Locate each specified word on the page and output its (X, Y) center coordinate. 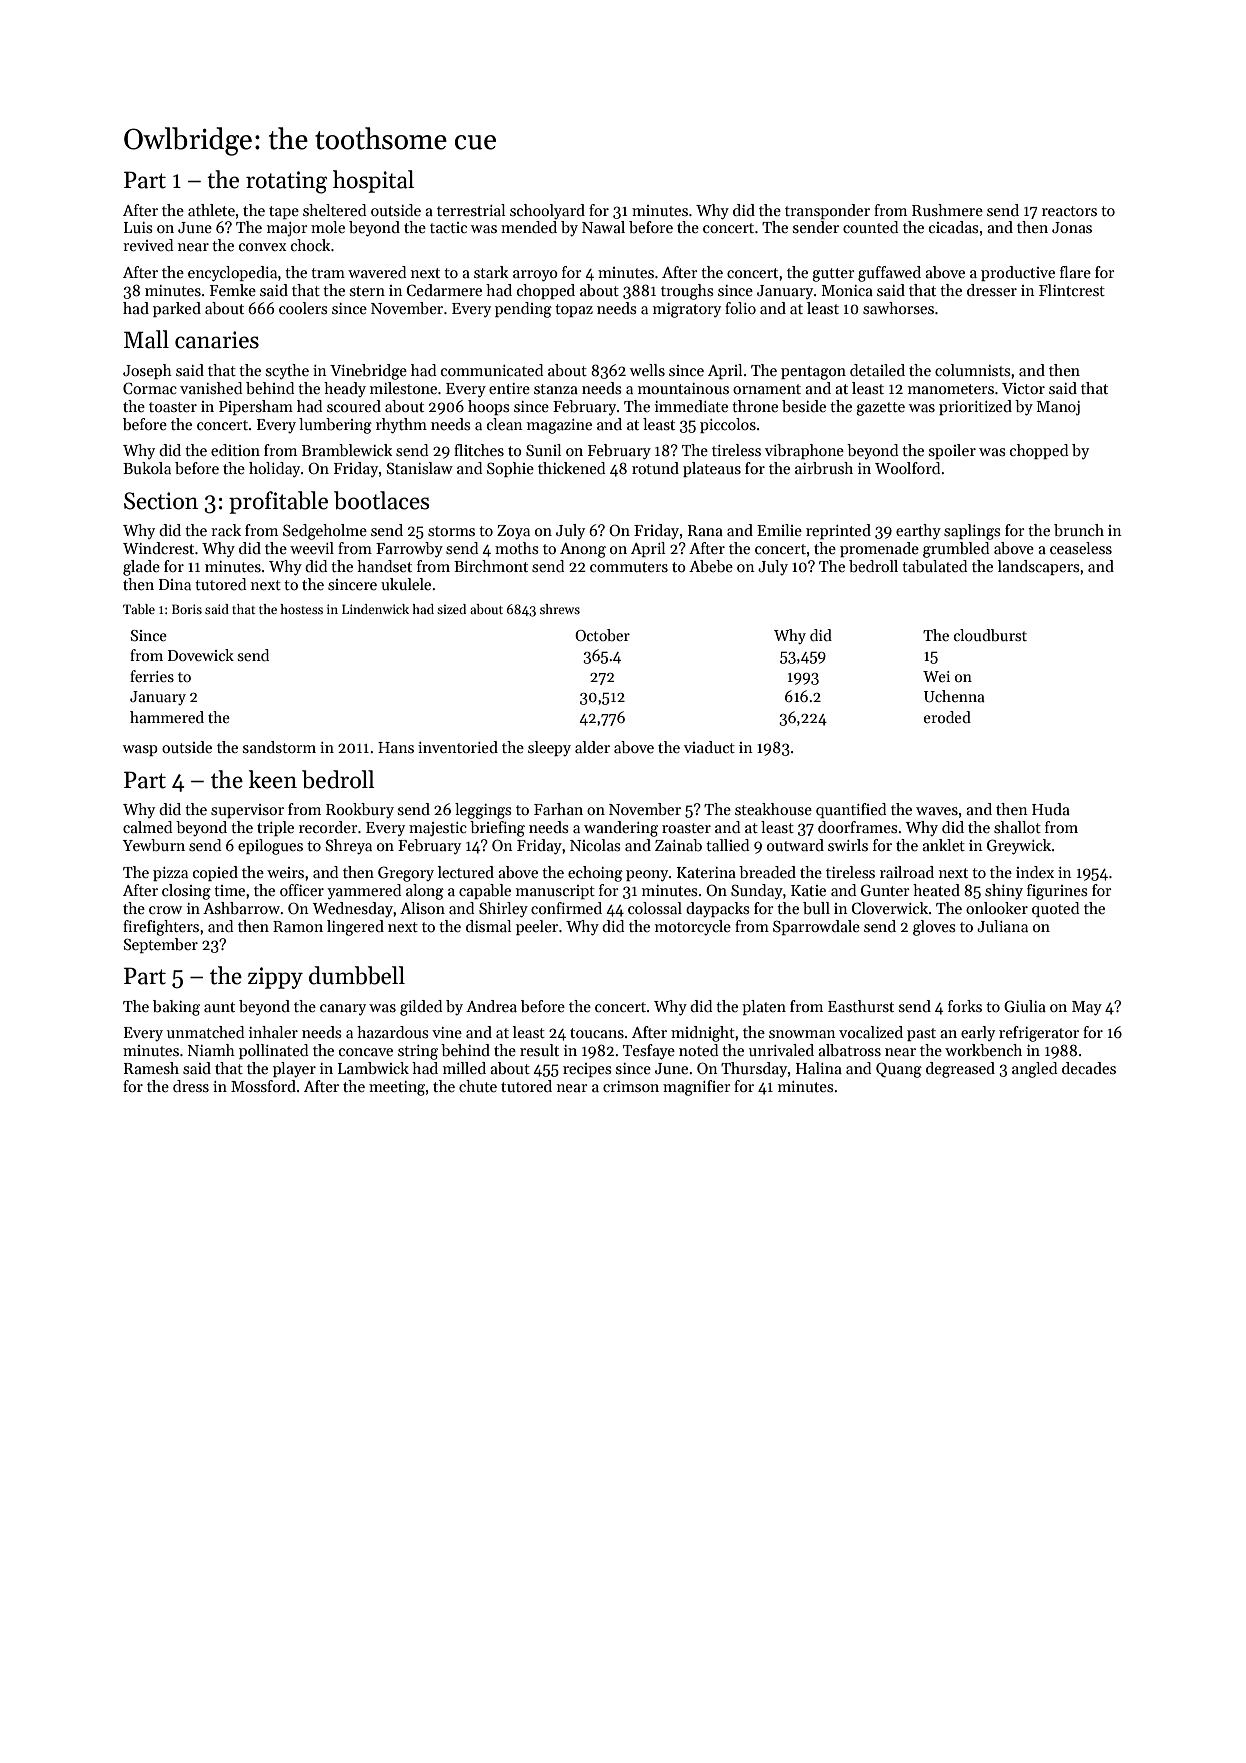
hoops (488, 407)
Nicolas (595, 845)
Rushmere (947, 210)
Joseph (147, 371)
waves (937, 811)
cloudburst (990, 635)
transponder (827, 211)
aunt (219, 1007)
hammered (167, 717)
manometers (951, 389)
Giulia (1025, 1006)
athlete (211, 210)
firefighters (161, 928)
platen (764, 1007)
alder (592, 747)
